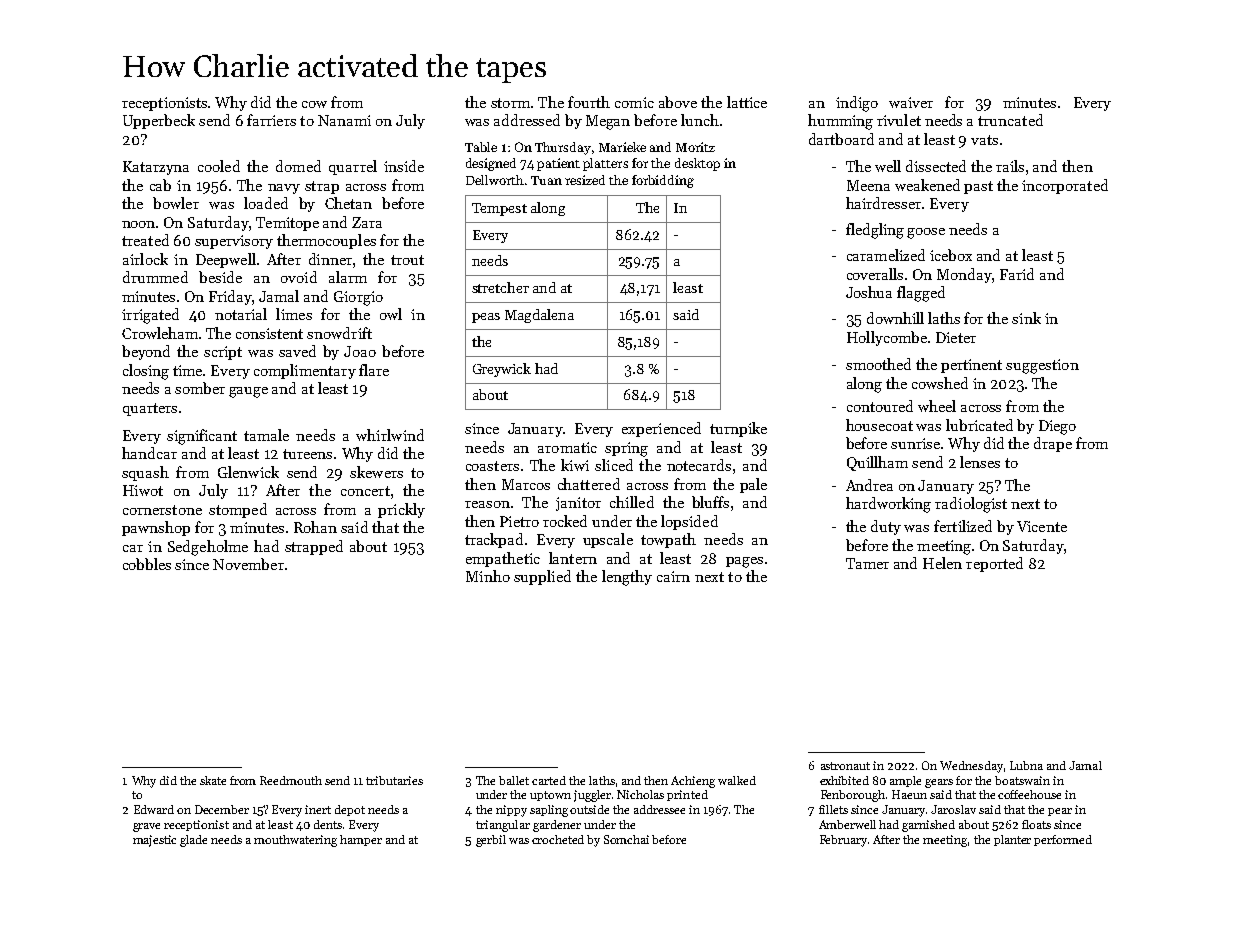 The image size is (1233, 952). What do you see at coordinates (150, 409) in the screenshot?
I see `quarters` at bounding box center [150, 409].
